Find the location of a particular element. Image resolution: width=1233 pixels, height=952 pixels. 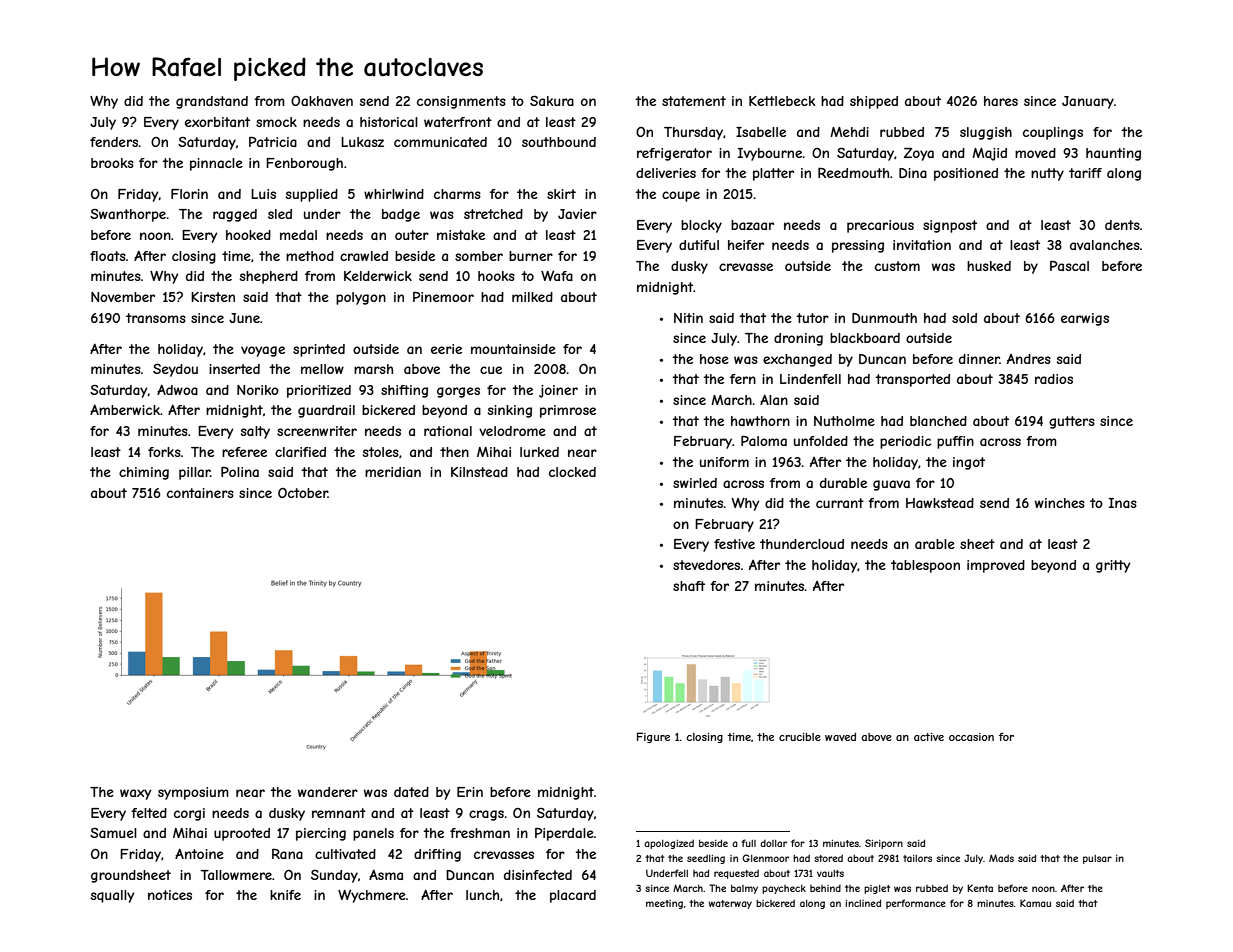

waxy is located at coordinates (135, 794).
